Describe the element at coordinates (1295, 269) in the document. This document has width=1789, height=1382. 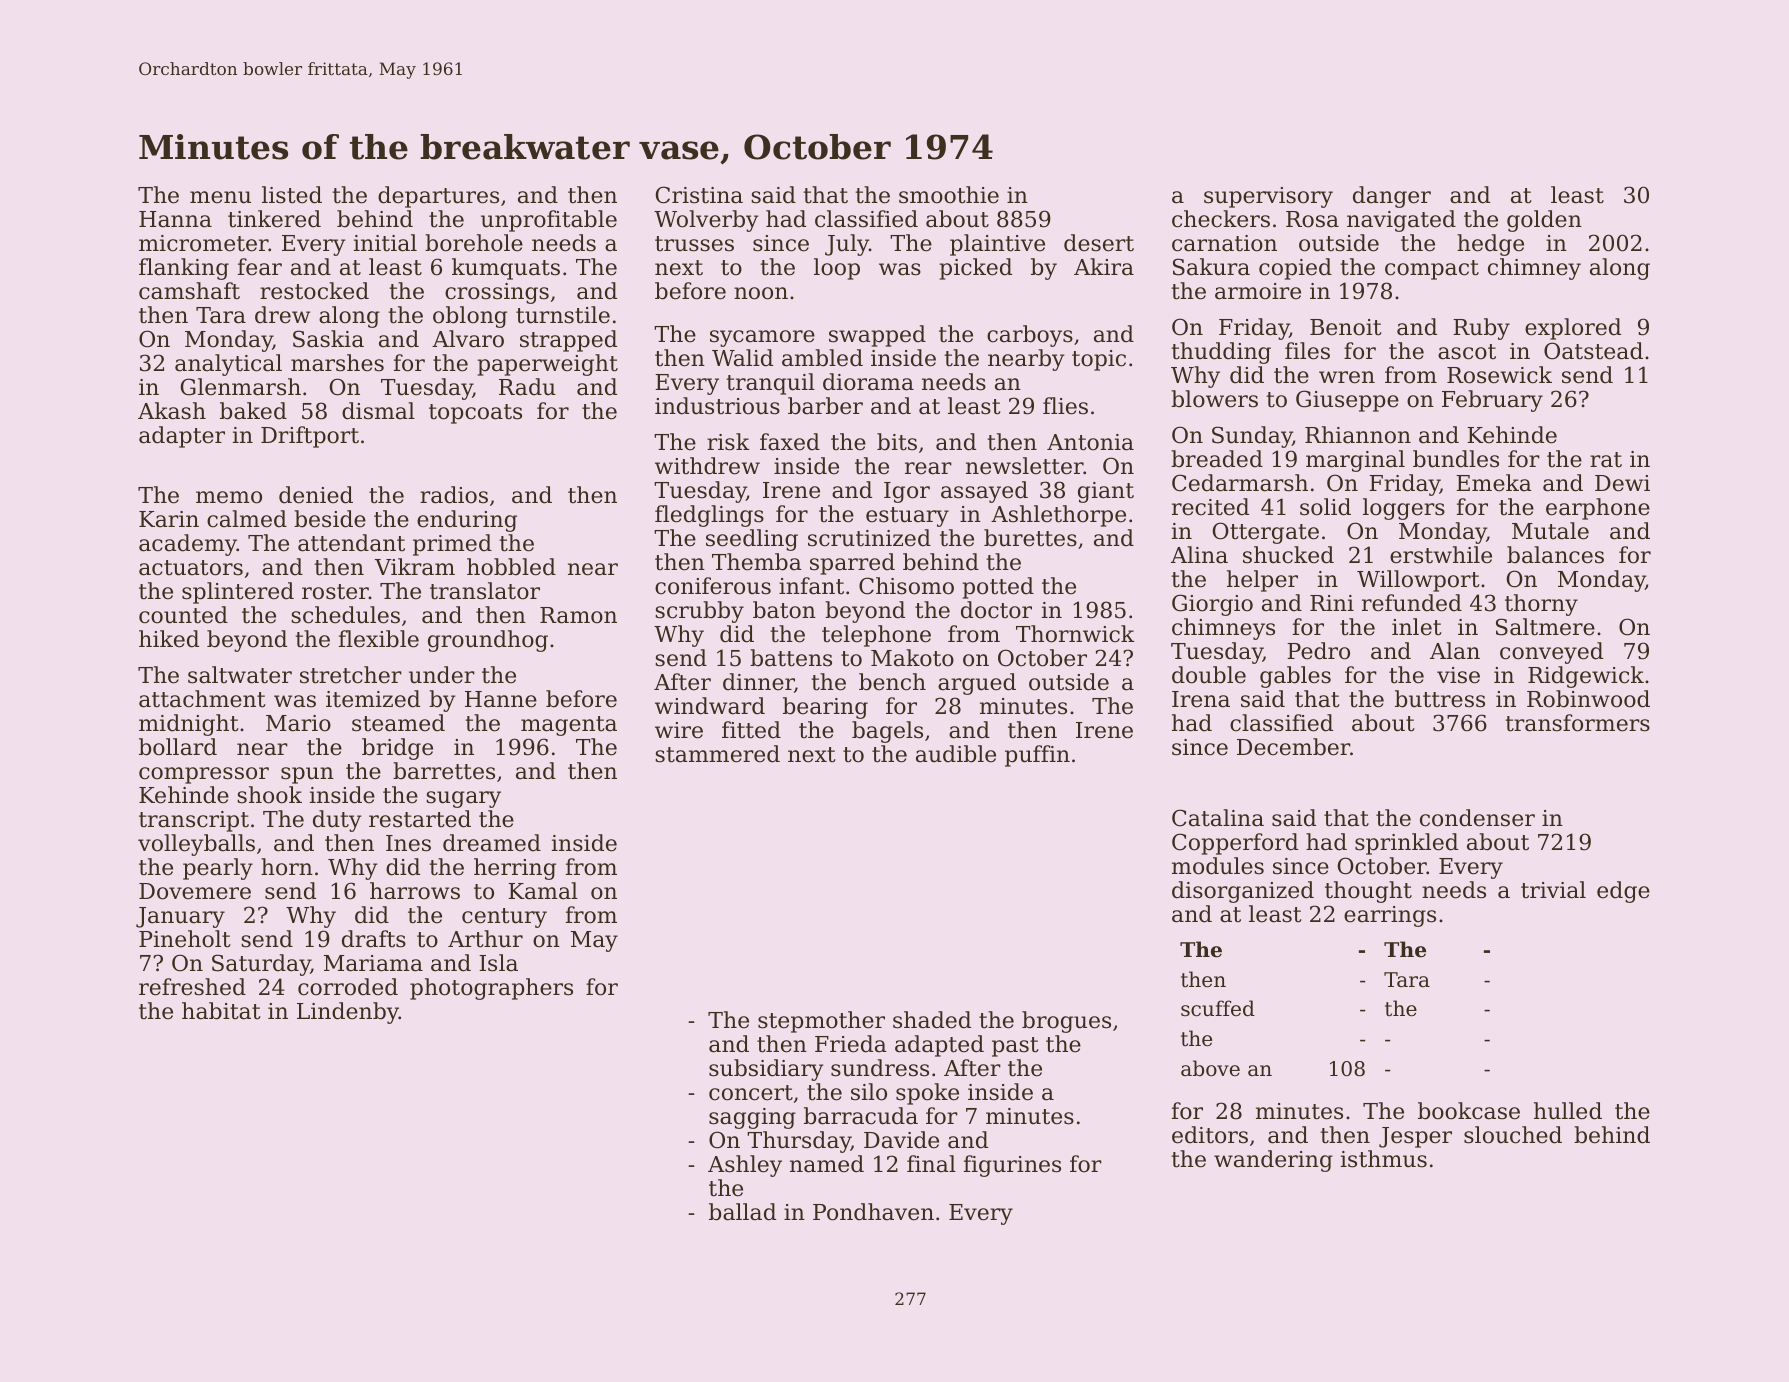
I see `copied` at that location.
